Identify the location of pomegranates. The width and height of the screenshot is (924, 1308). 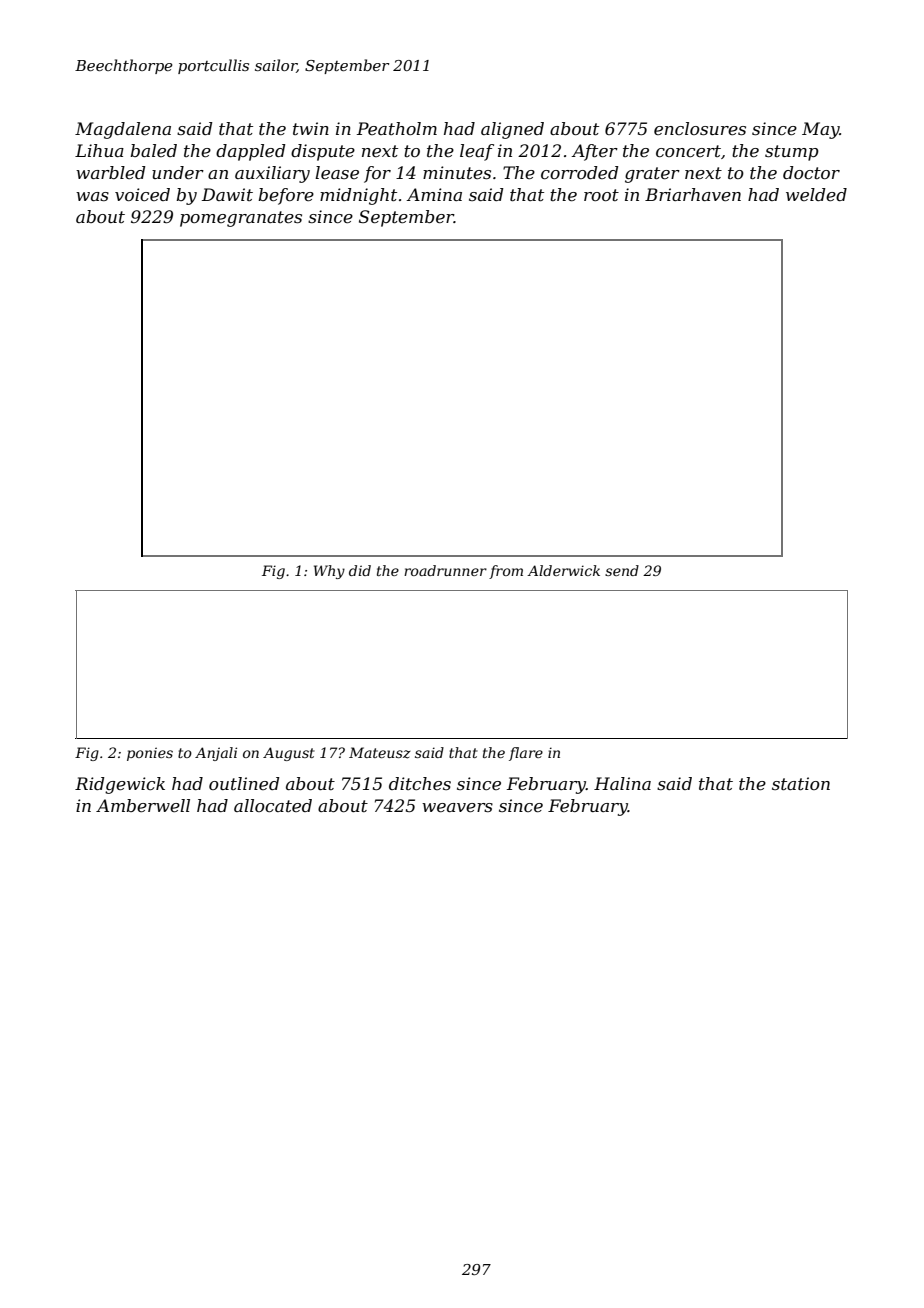
(241, 219).
